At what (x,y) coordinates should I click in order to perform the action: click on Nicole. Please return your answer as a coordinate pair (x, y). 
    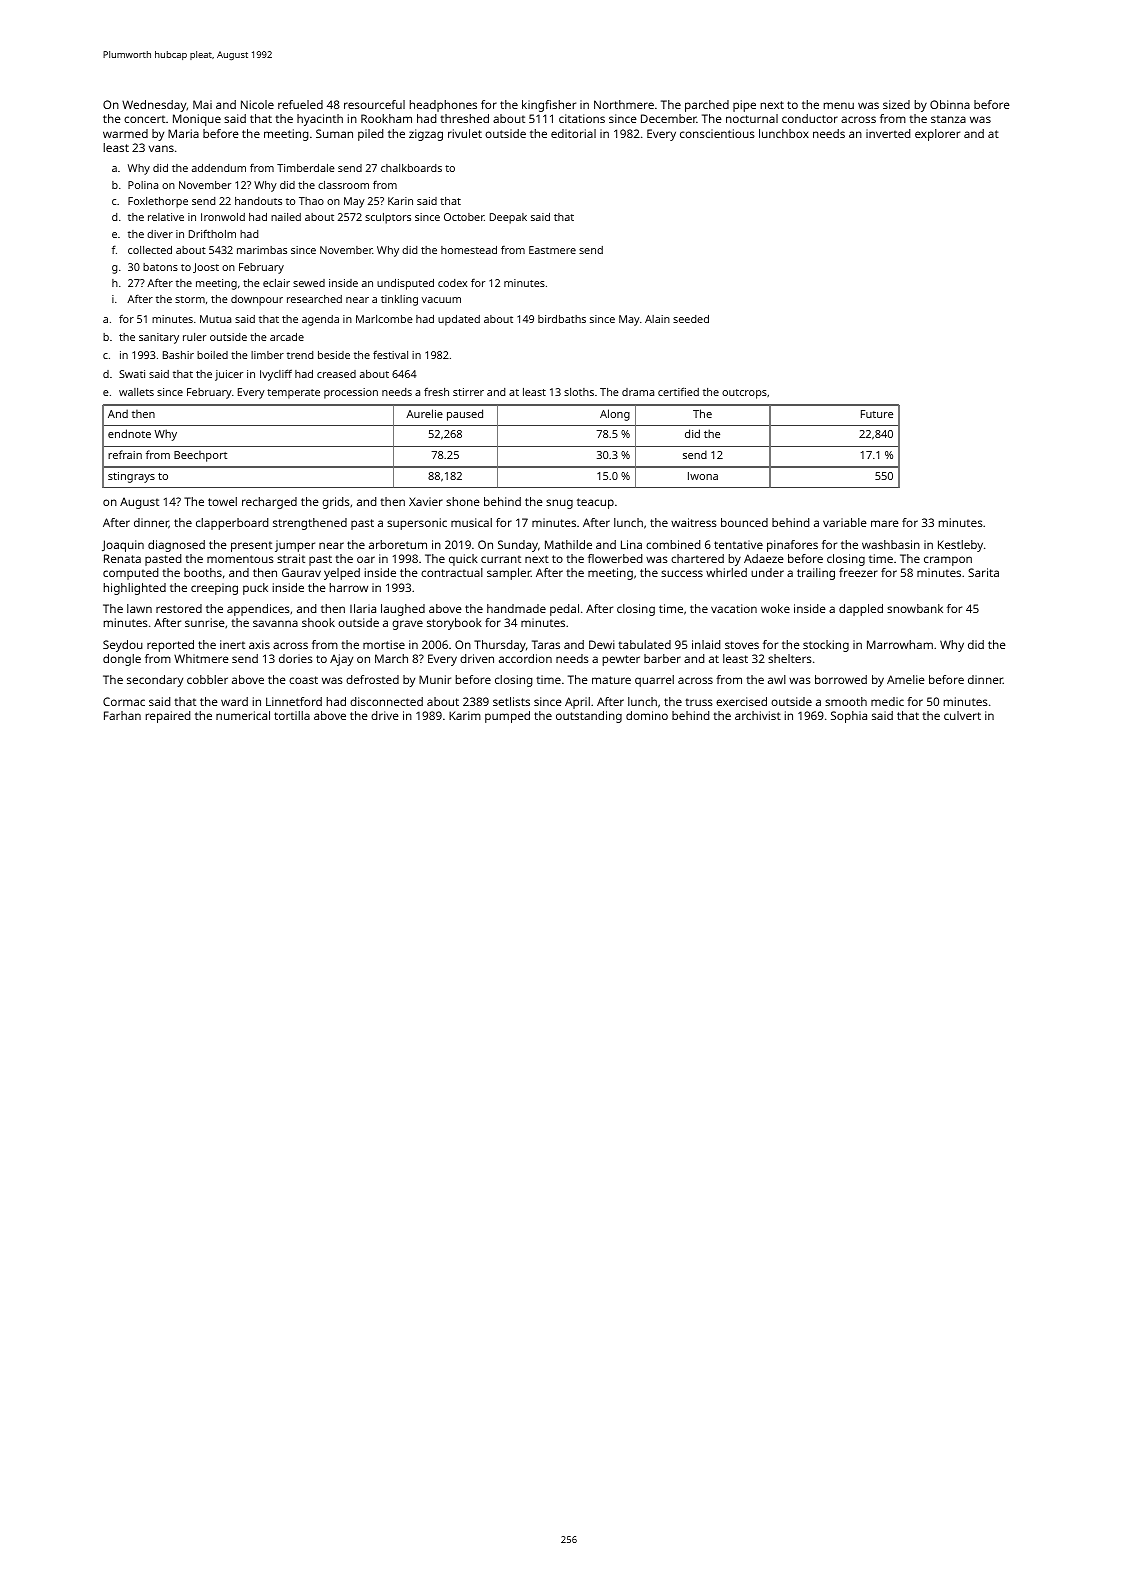
    Looking at the image, I should click on (257, 104).
